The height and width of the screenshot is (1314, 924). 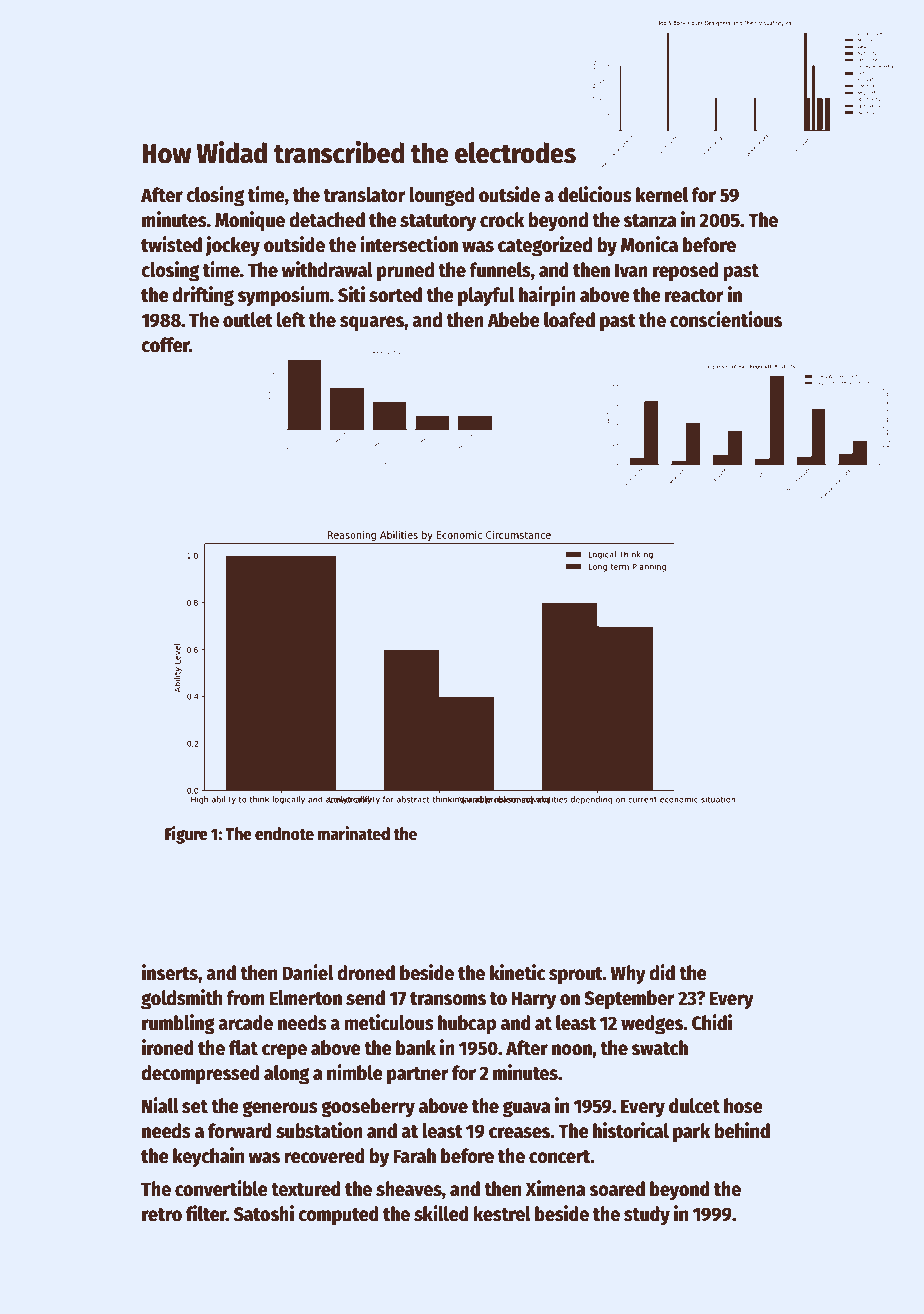 I want to click on lounged, so click(x=441, y=197).
